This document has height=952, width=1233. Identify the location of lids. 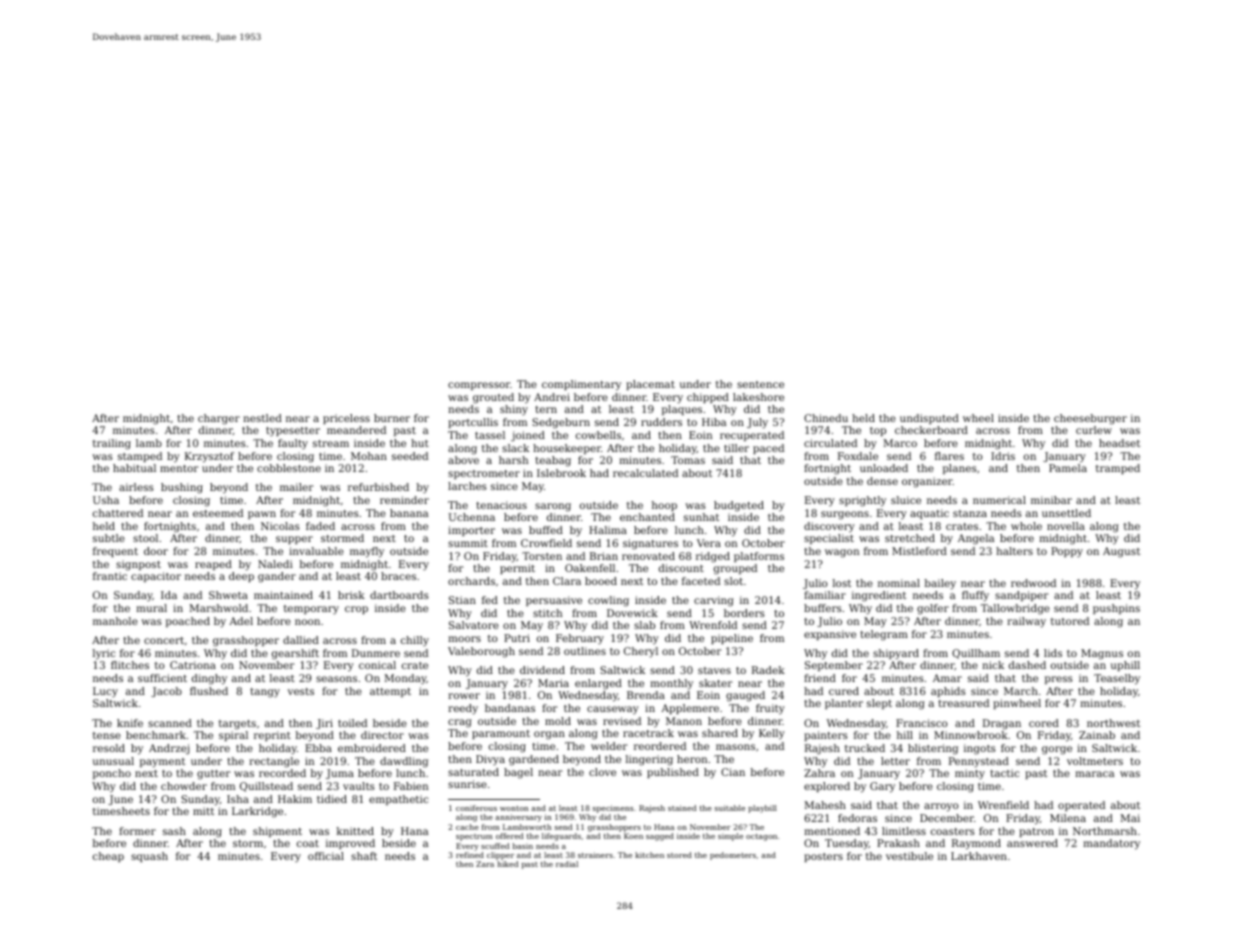
(1053, 653).
